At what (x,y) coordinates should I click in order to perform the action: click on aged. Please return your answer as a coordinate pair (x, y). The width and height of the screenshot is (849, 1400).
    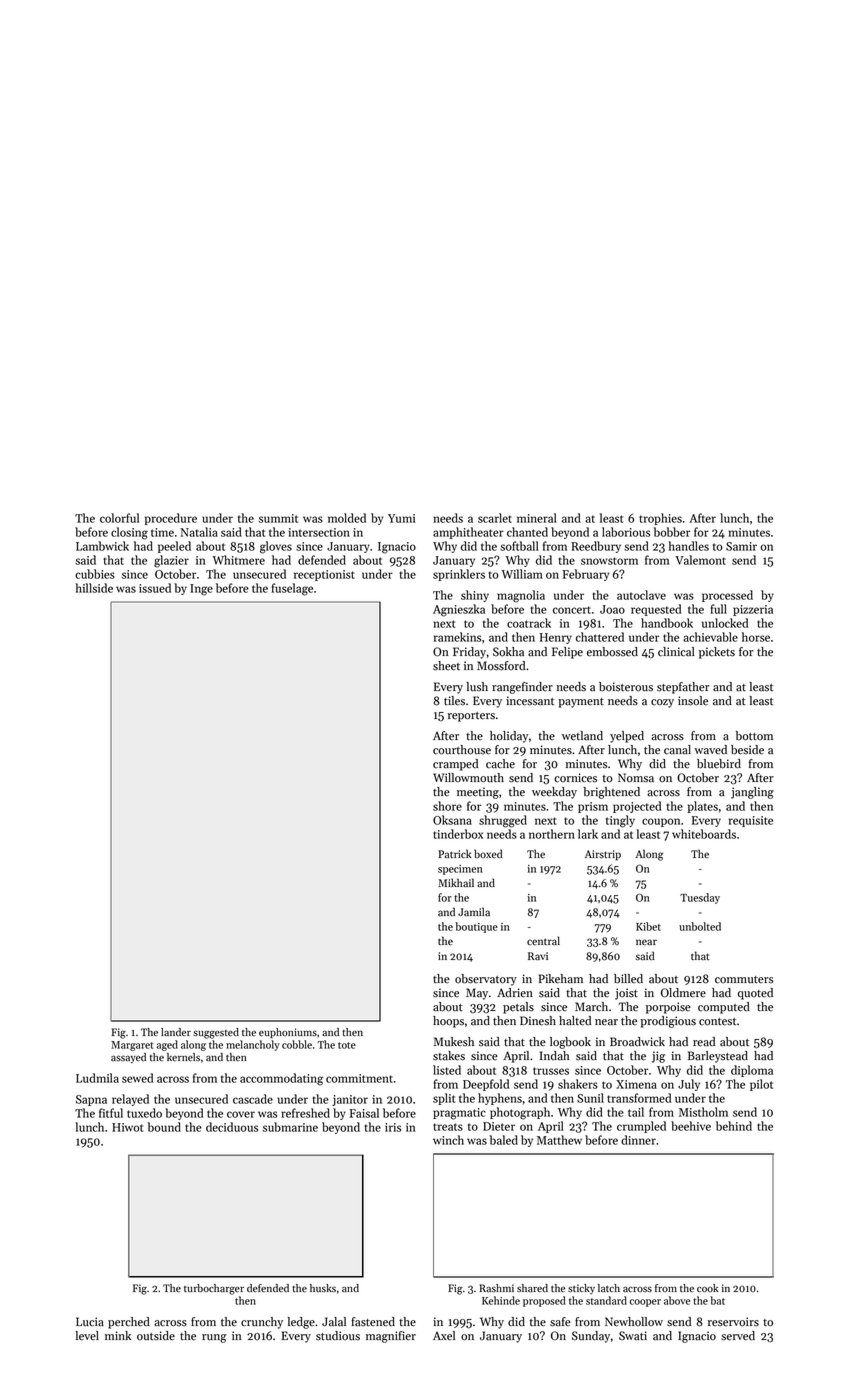
    Looking at the image, I should click on (167, 1045).
